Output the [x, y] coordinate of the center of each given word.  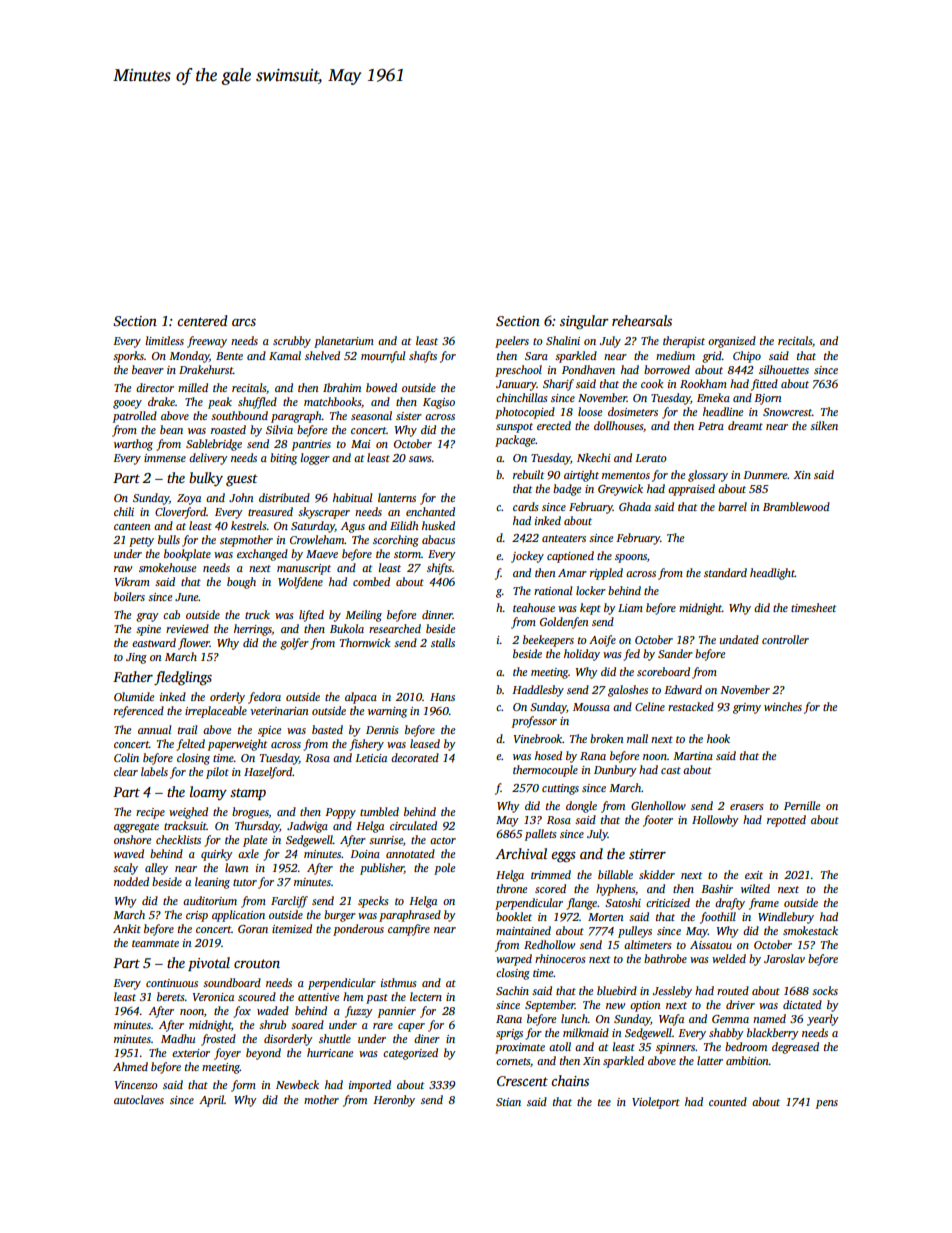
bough [241, 583]
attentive [318, 997]
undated [739, 639]
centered [202, 320]
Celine [650, 706]
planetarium [344, 342]
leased [425, 743]
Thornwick [365, 642]
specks [373, 902]
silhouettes [784, 369]
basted [327, 729]
